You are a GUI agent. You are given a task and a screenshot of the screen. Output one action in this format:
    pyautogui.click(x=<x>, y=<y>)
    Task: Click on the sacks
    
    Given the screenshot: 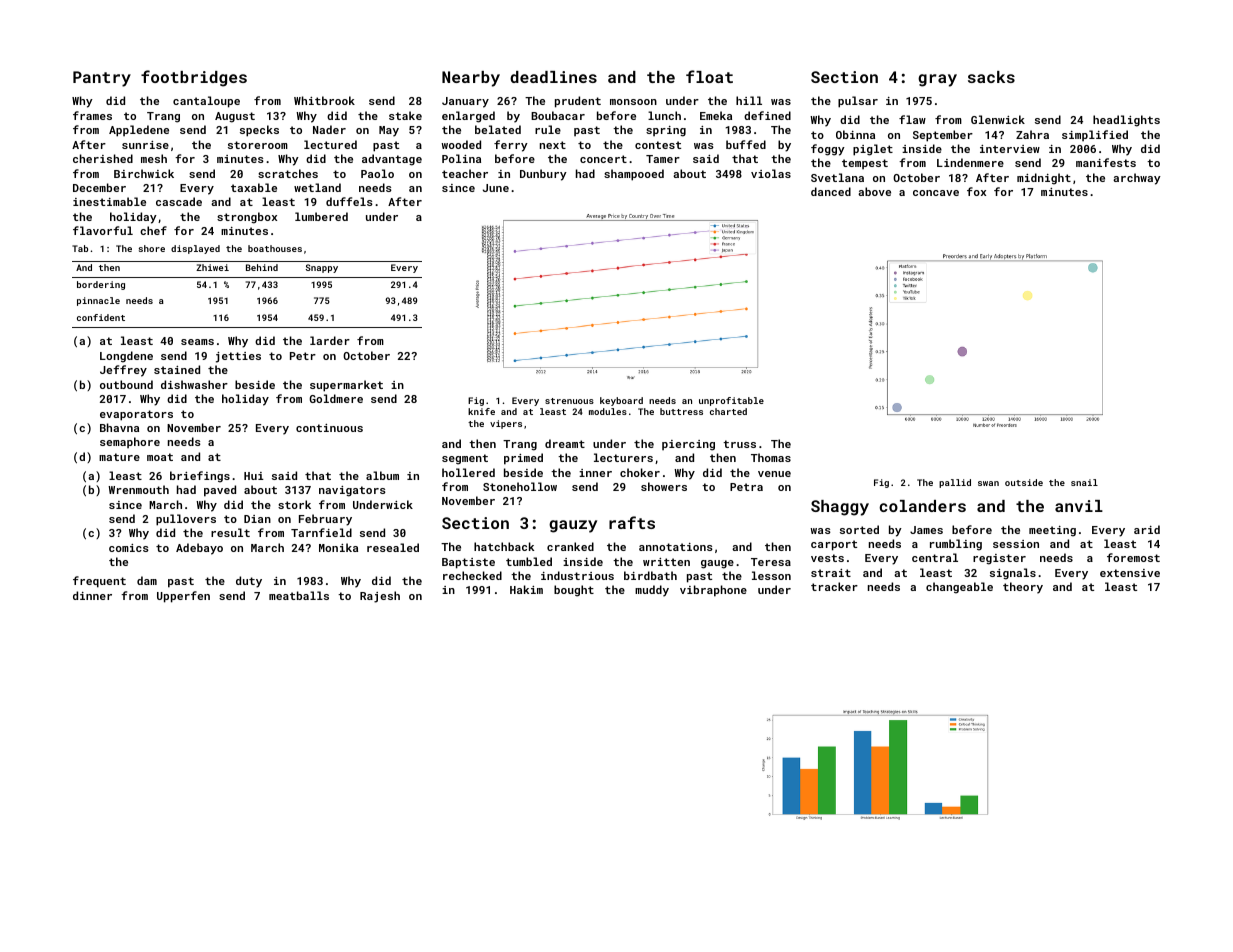 What is the action you would take?
    pyautogui.click(x=991, y=77)
